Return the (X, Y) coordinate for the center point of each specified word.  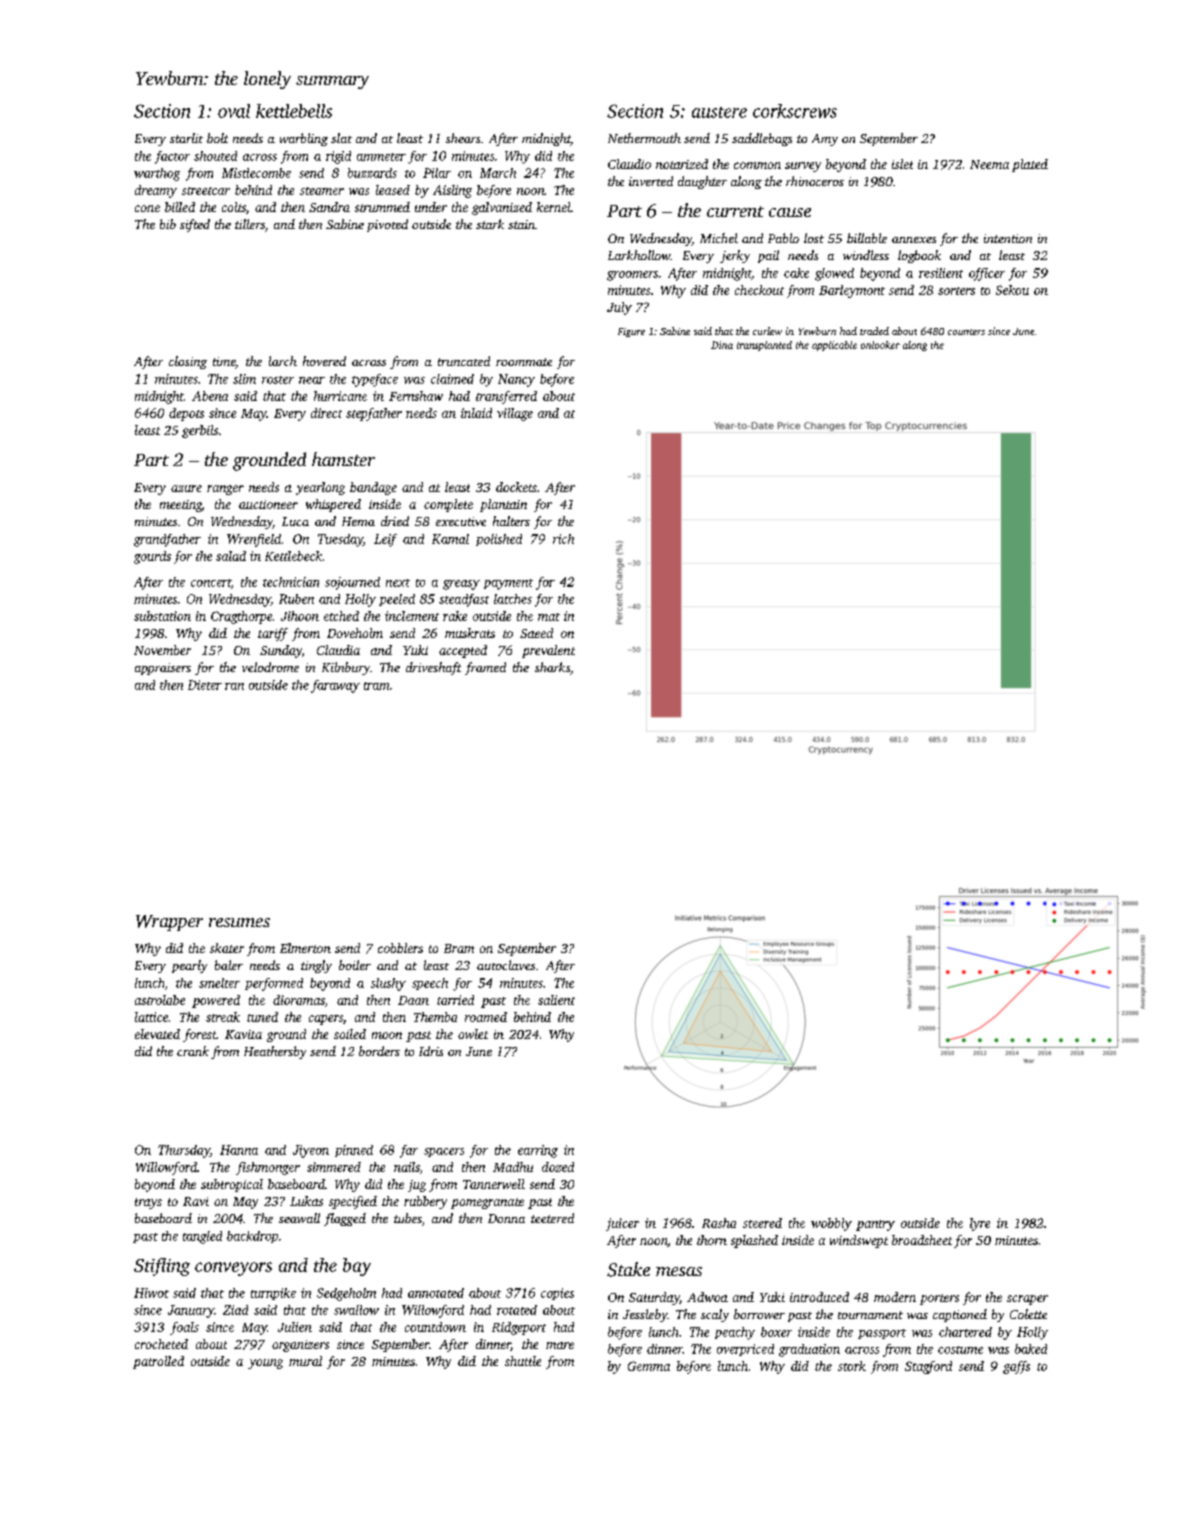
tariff (273, 634)
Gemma (649, 1366)
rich (563, 539)
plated (1030, 165)
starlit (186, 138)
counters (966, 332)
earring (538, 1151)
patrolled (158, 1362)
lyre (980, 1224)
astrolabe (160, 1000)
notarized (682, 164)
